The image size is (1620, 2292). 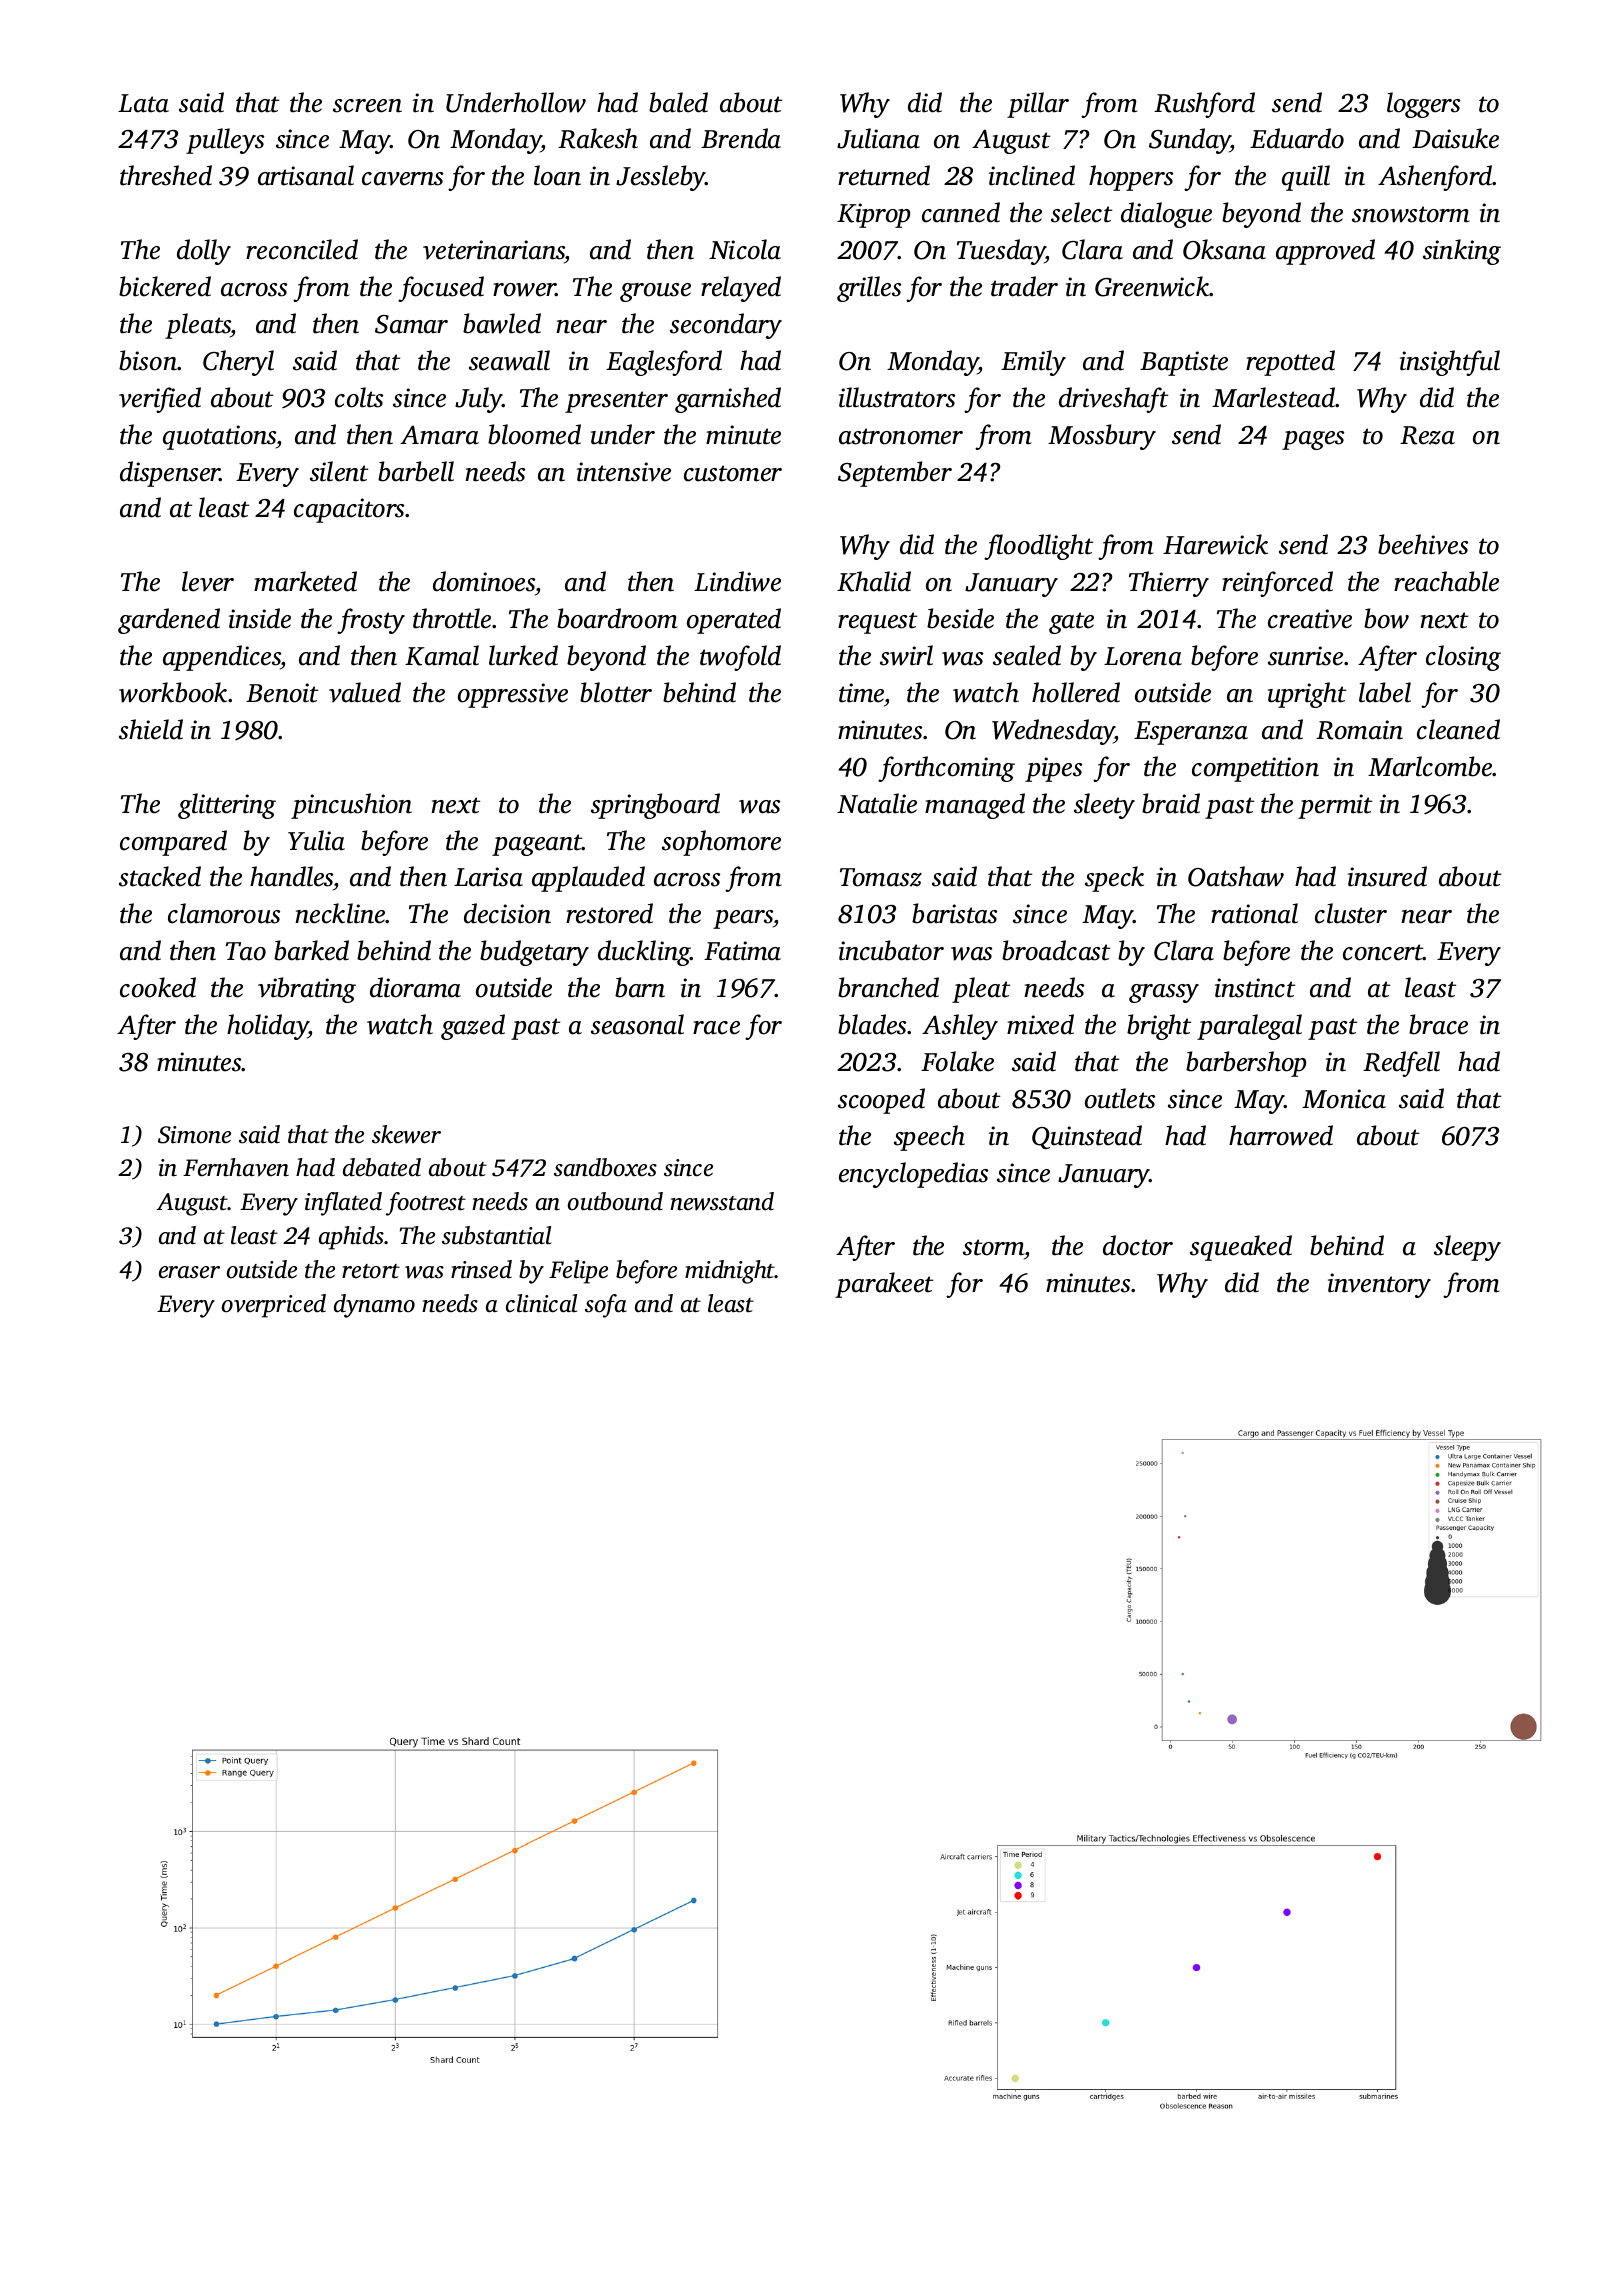 I want to click on blades, so click(x=872, y=1024).
